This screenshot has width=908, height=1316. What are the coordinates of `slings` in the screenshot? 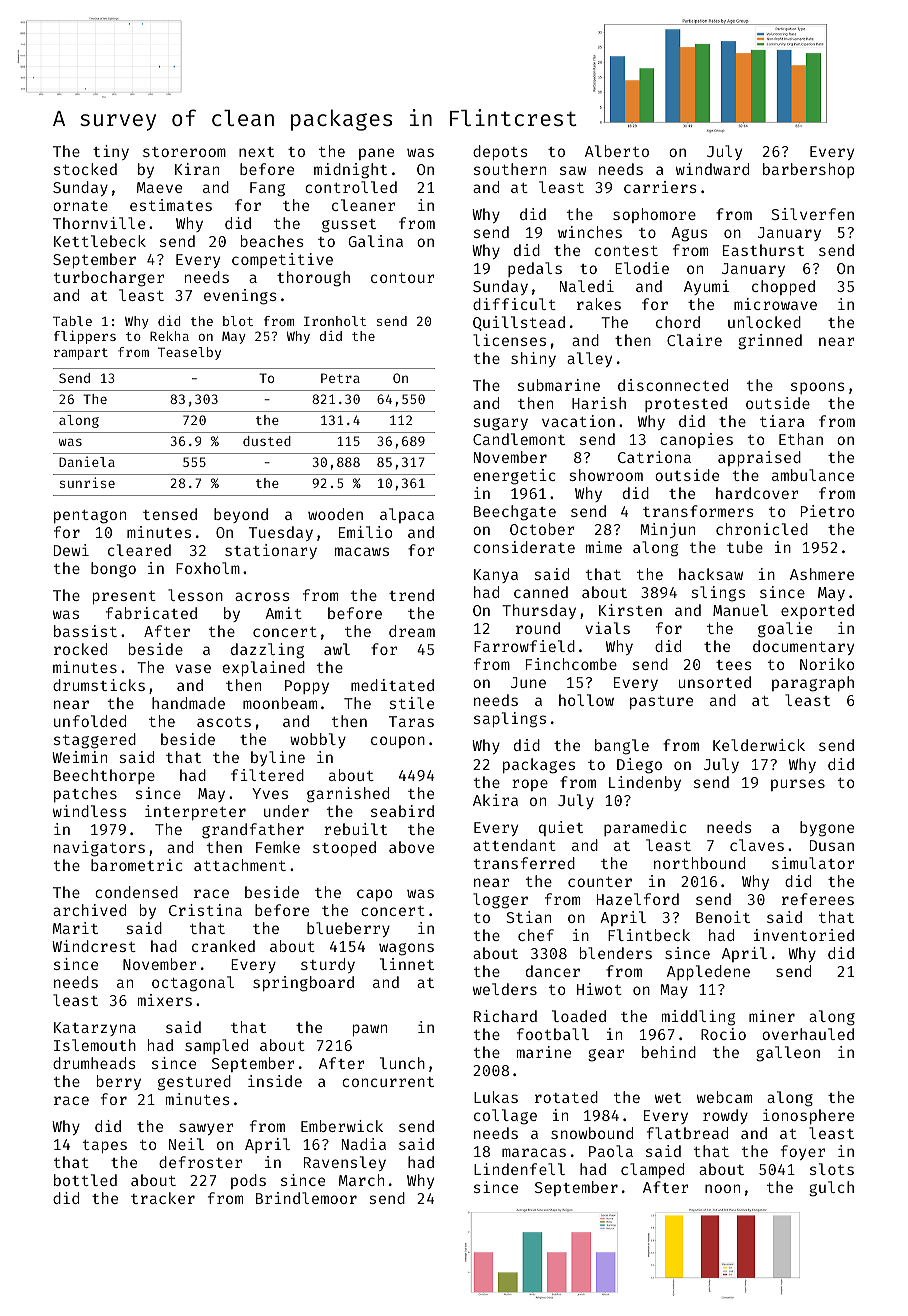 It's located at (718, 594).
